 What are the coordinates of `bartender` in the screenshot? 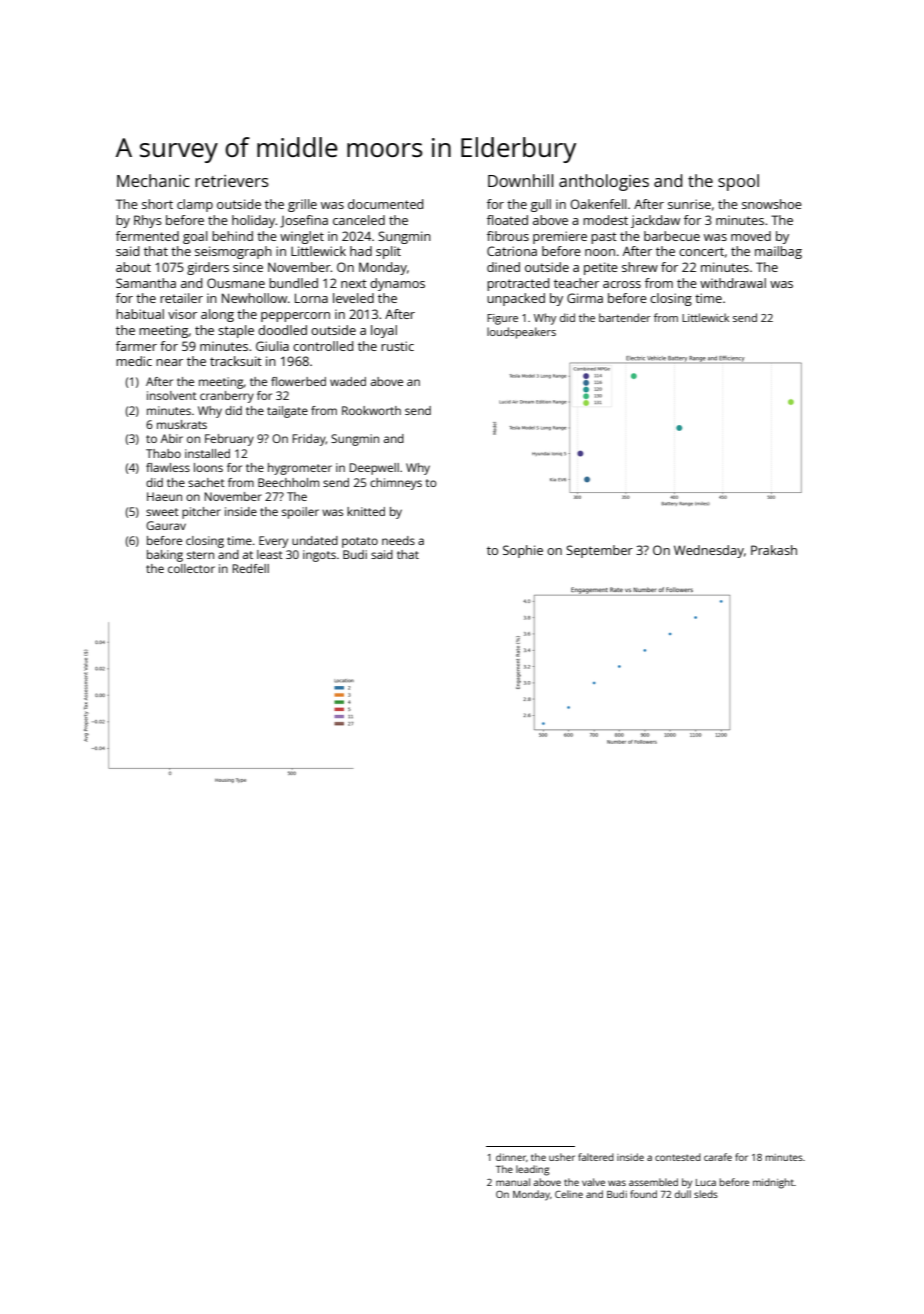 It's located at (625, 317).
